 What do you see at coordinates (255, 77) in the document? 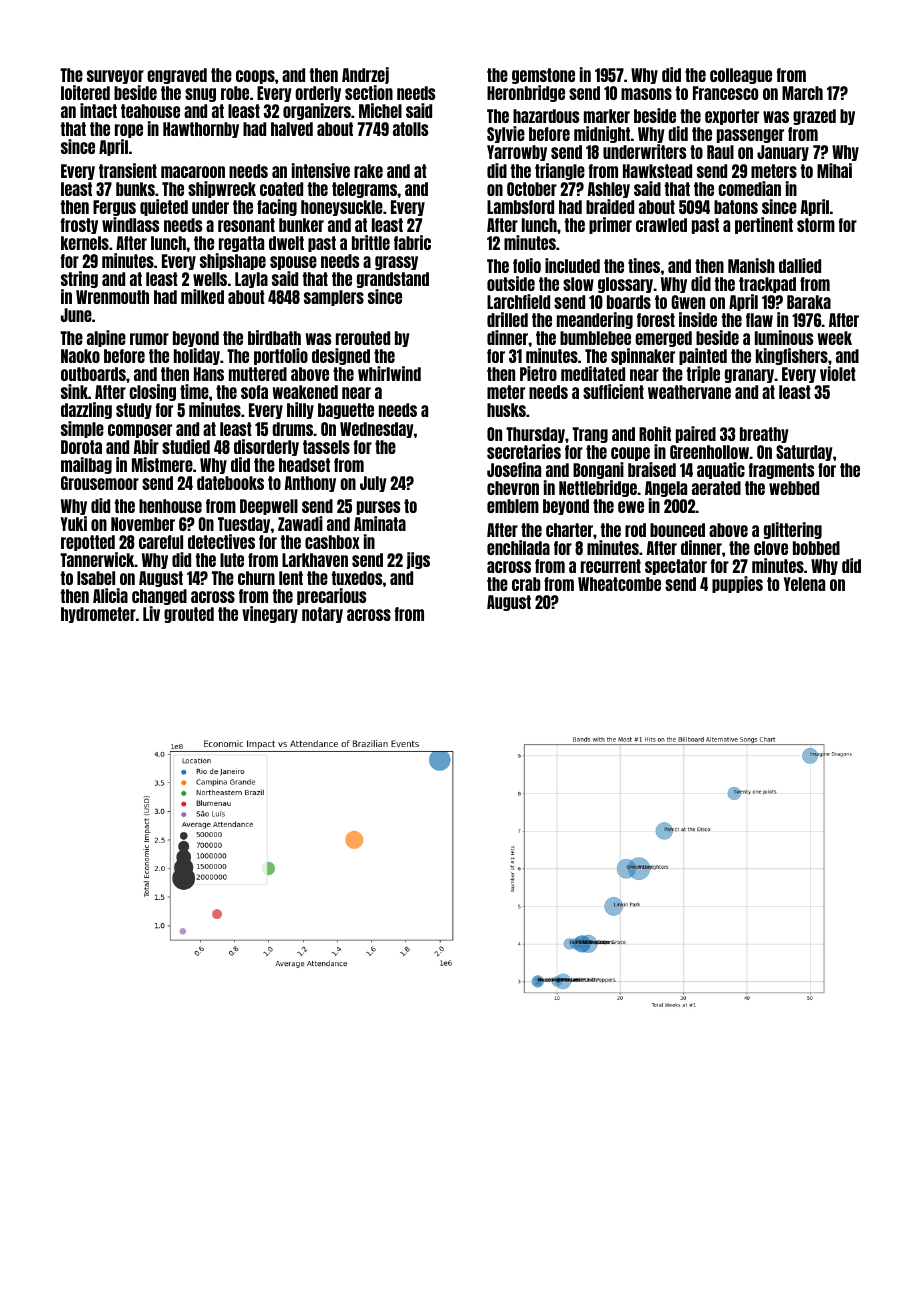
I see `coops` at bounding box center [255, 77].
